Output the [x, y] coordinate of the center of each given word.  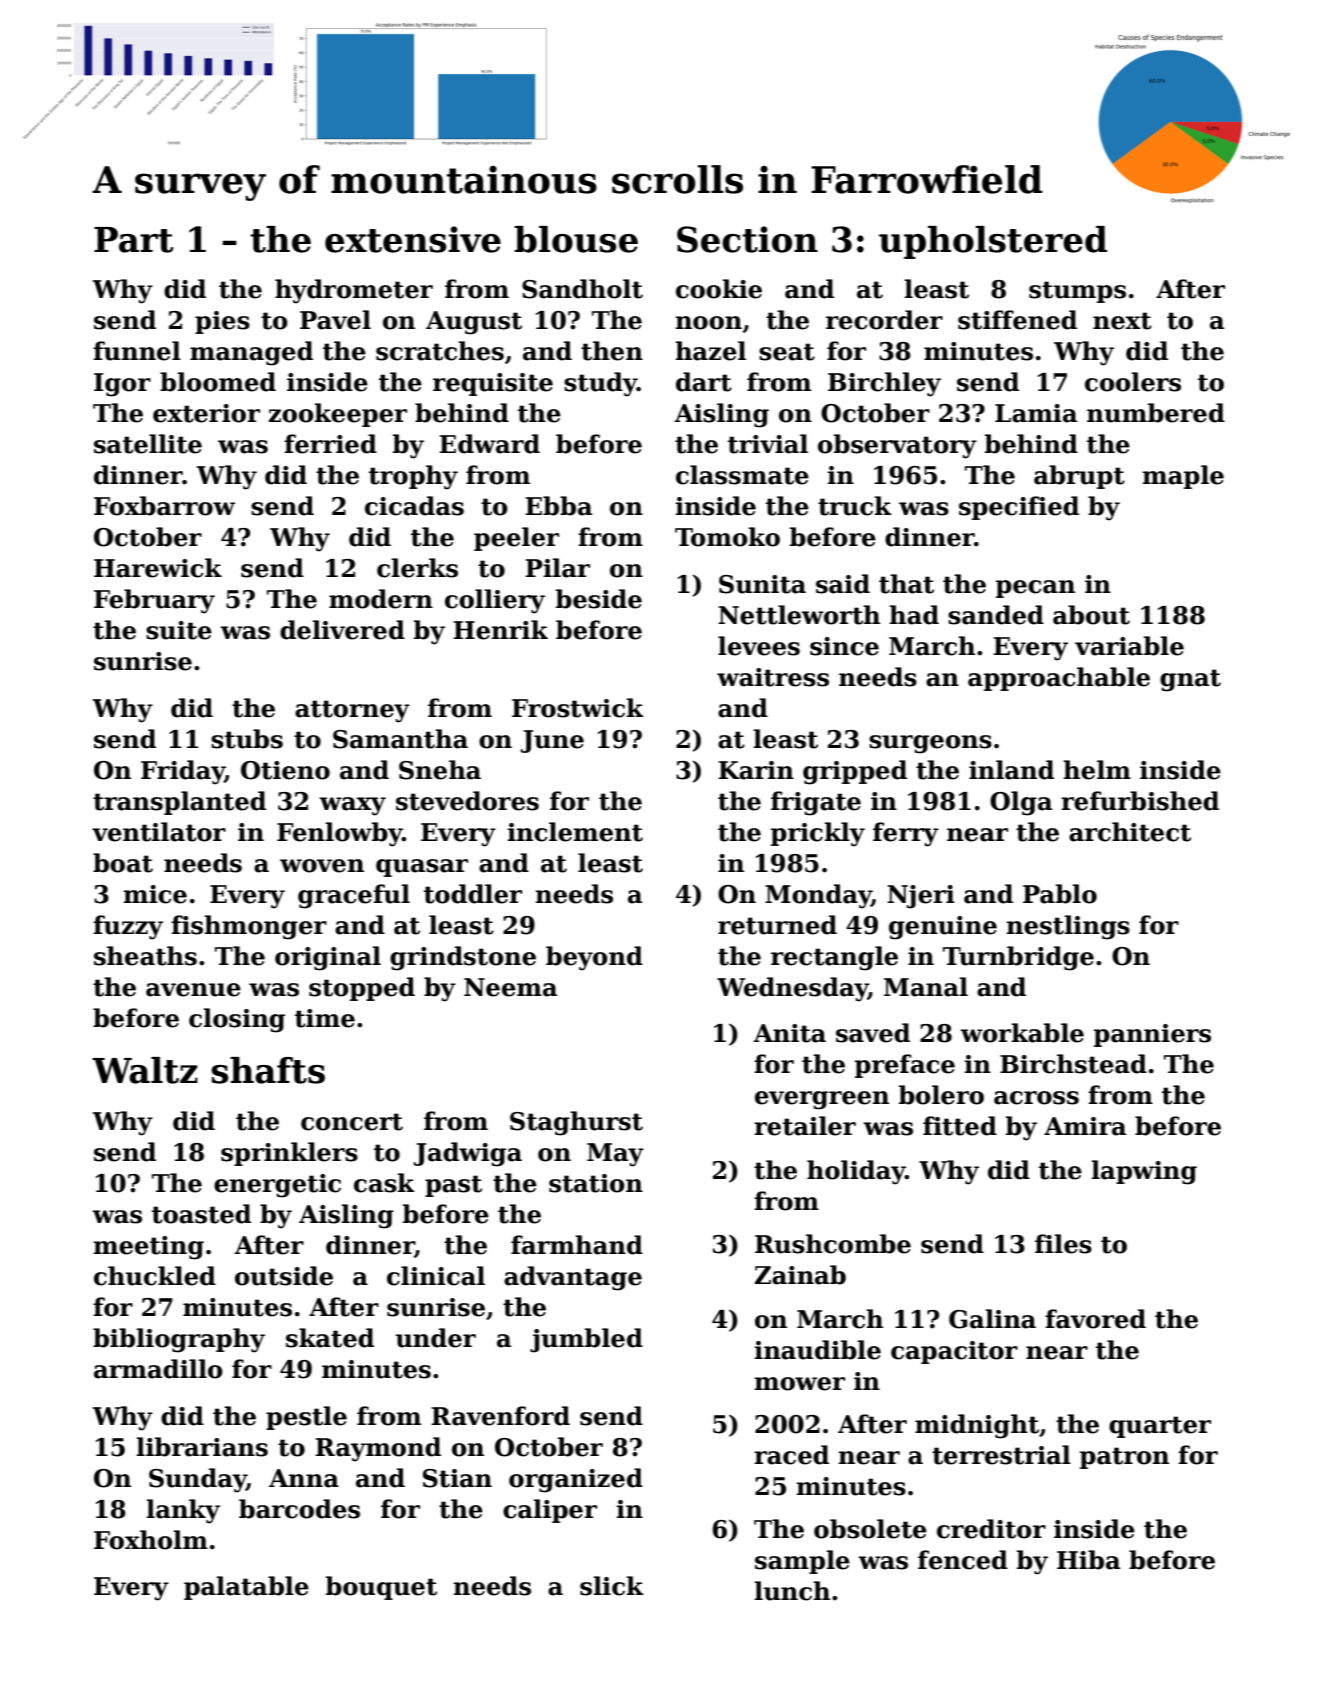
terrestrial [1001, 1455]
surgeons [930, 744]
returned [777, 925]
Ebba [558, 506]
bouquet [381, 1588]
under [436, 1338]
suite [179, 630]
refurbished [1140, 801]
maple [1183, 477]
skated [330, 1338]
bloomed [218, 382]
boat [123, 863]
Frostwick [578, 708]
